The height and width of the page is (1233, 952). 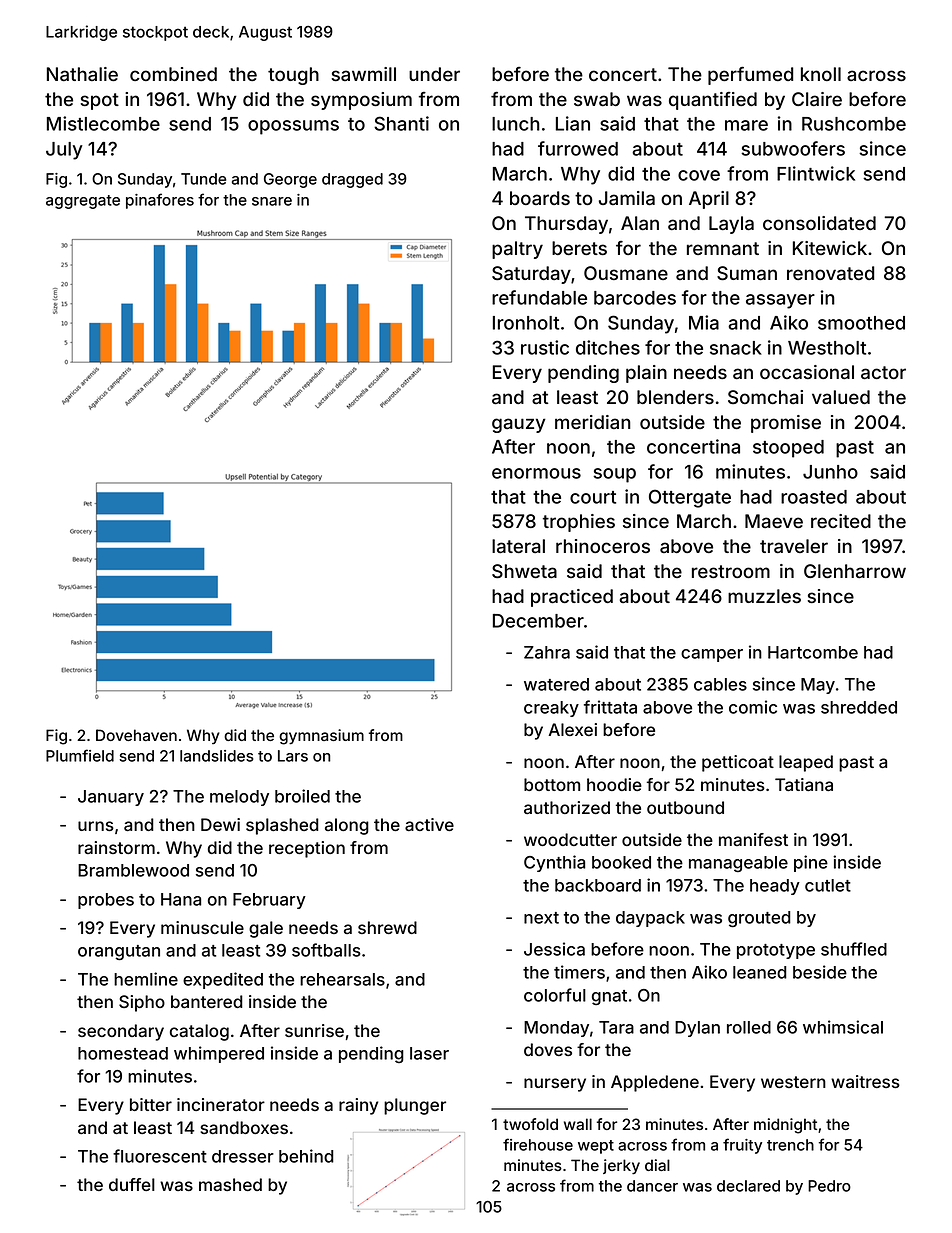 What do you see at coordinates (306, 1156) in the page?
I see `behind` at bounding box center [306, 1156].
